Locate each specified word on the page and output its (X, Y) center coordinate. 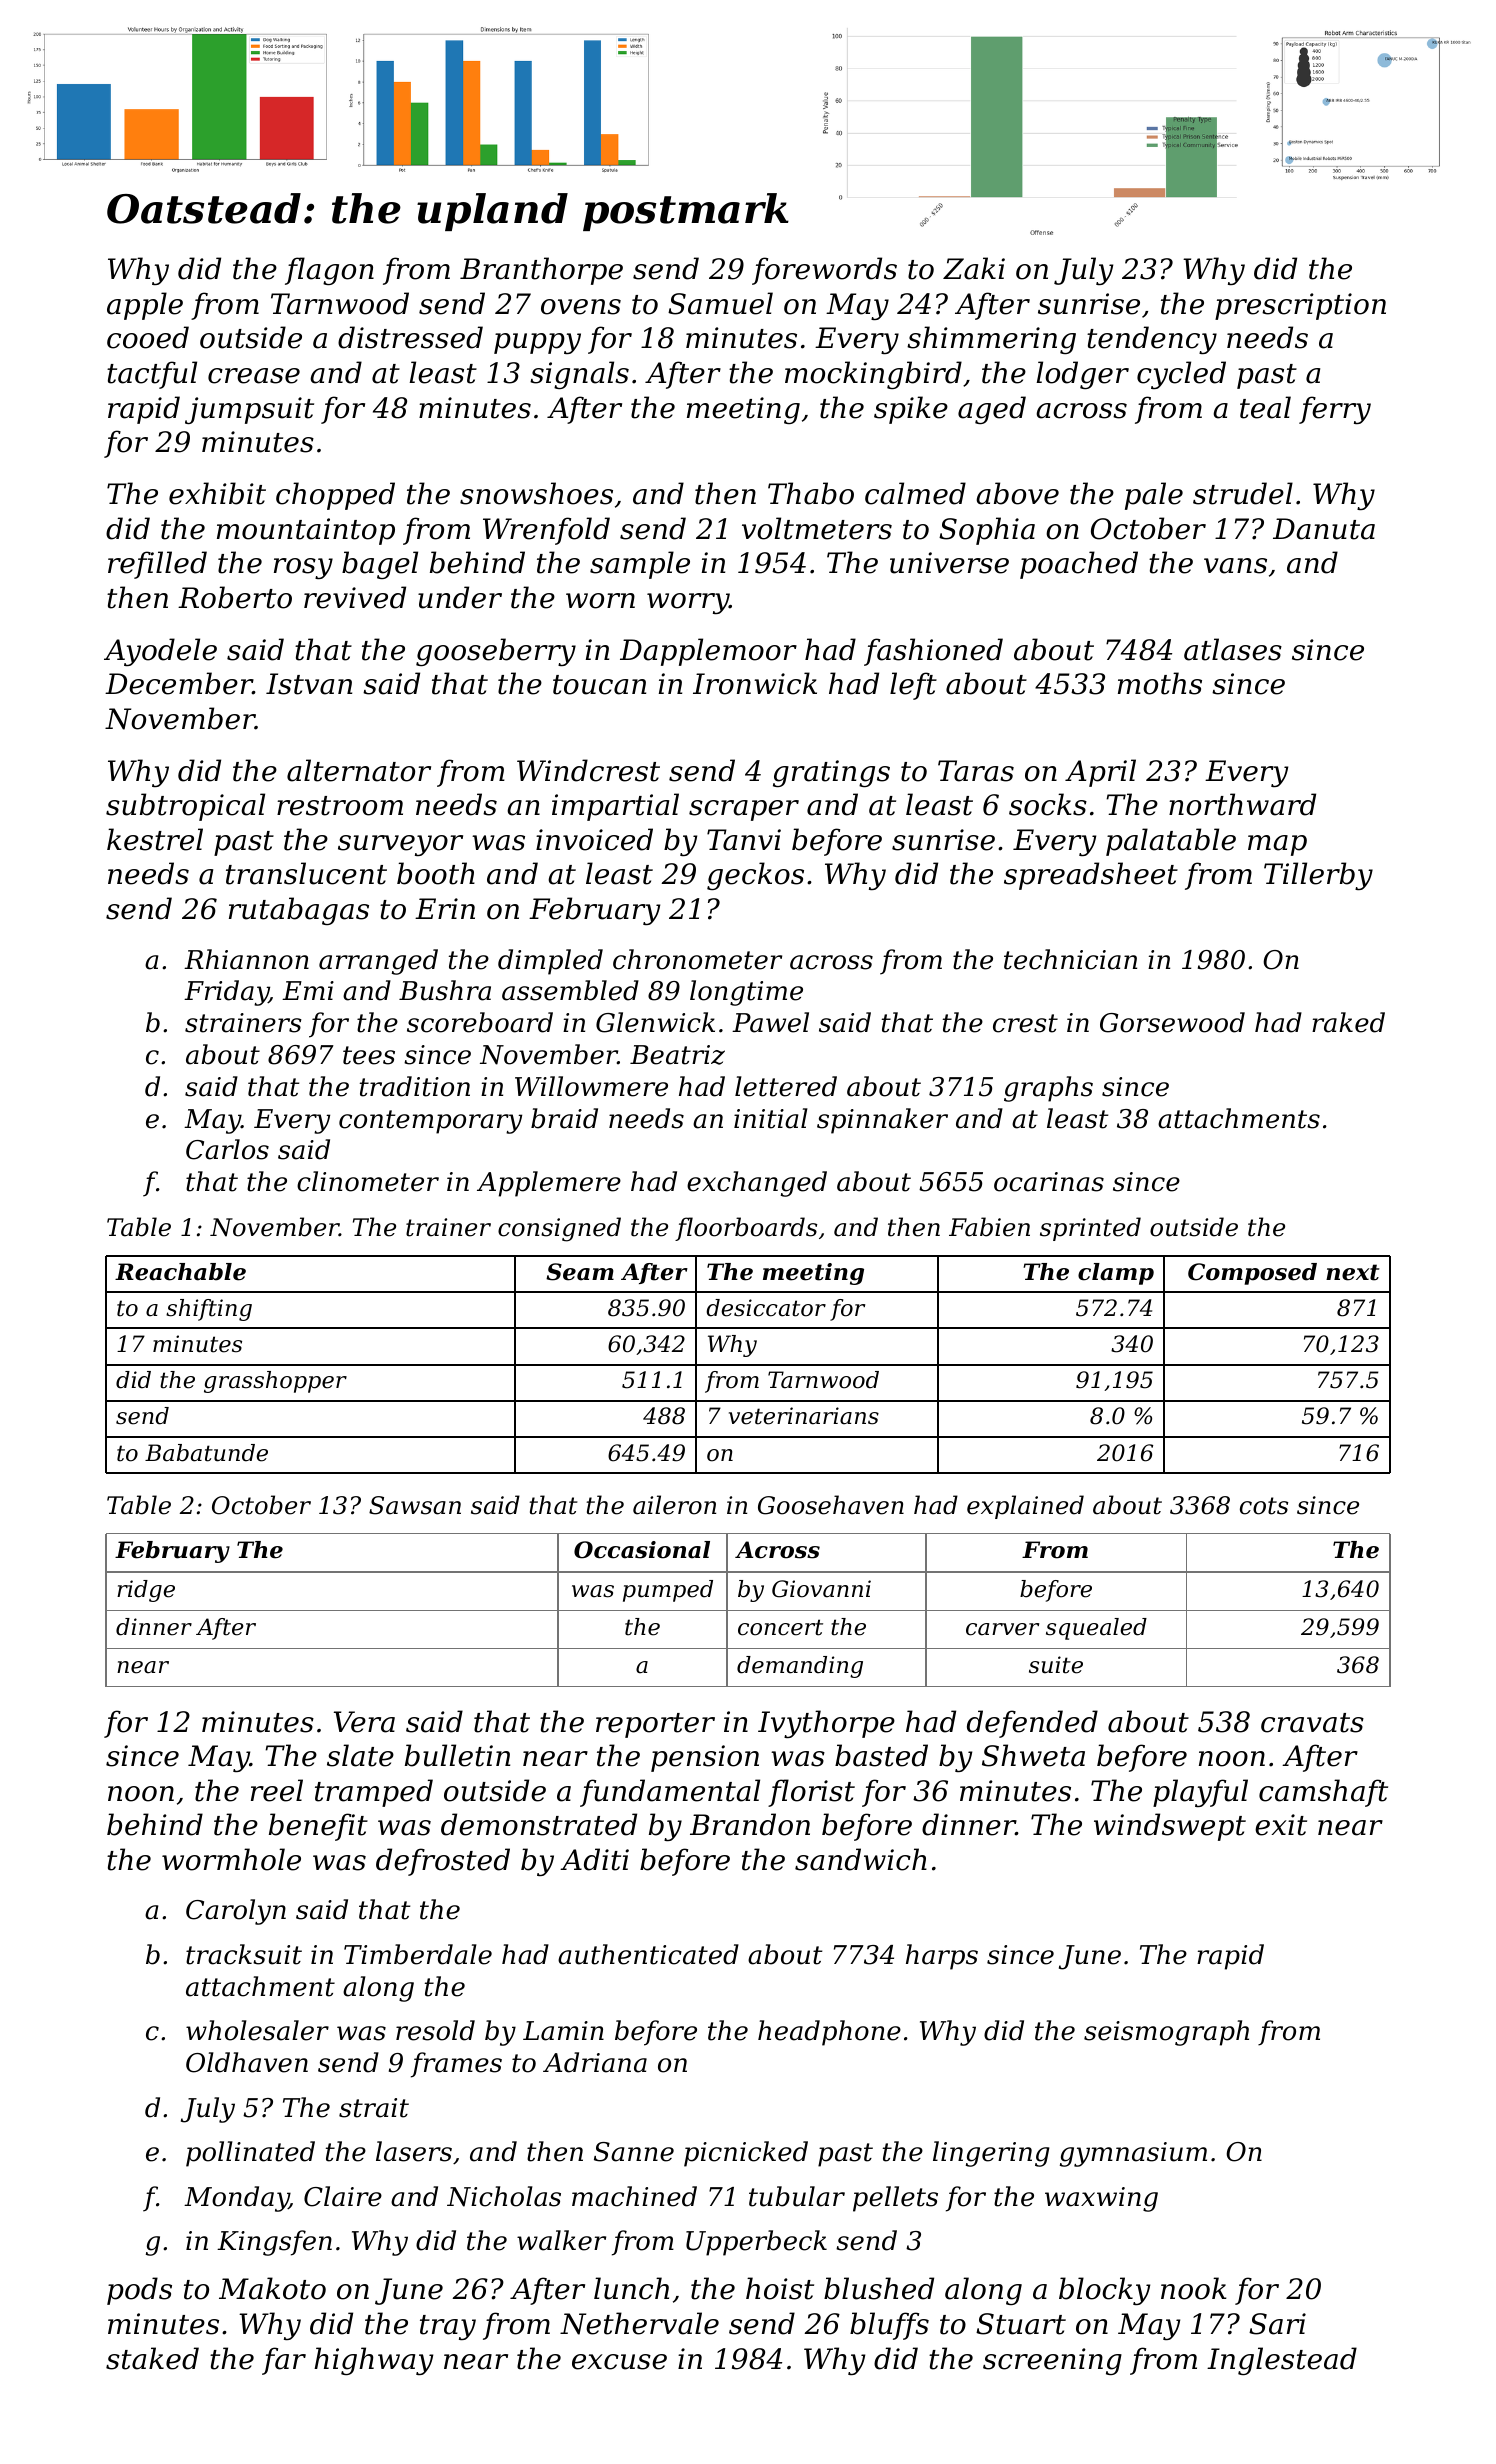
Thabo (811, 493)
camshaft (1323, 1793)
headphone (829, 2033)
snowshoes (536, 493)
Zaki (974, 268)
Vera (364, 1722)
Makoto (272, 2288)
